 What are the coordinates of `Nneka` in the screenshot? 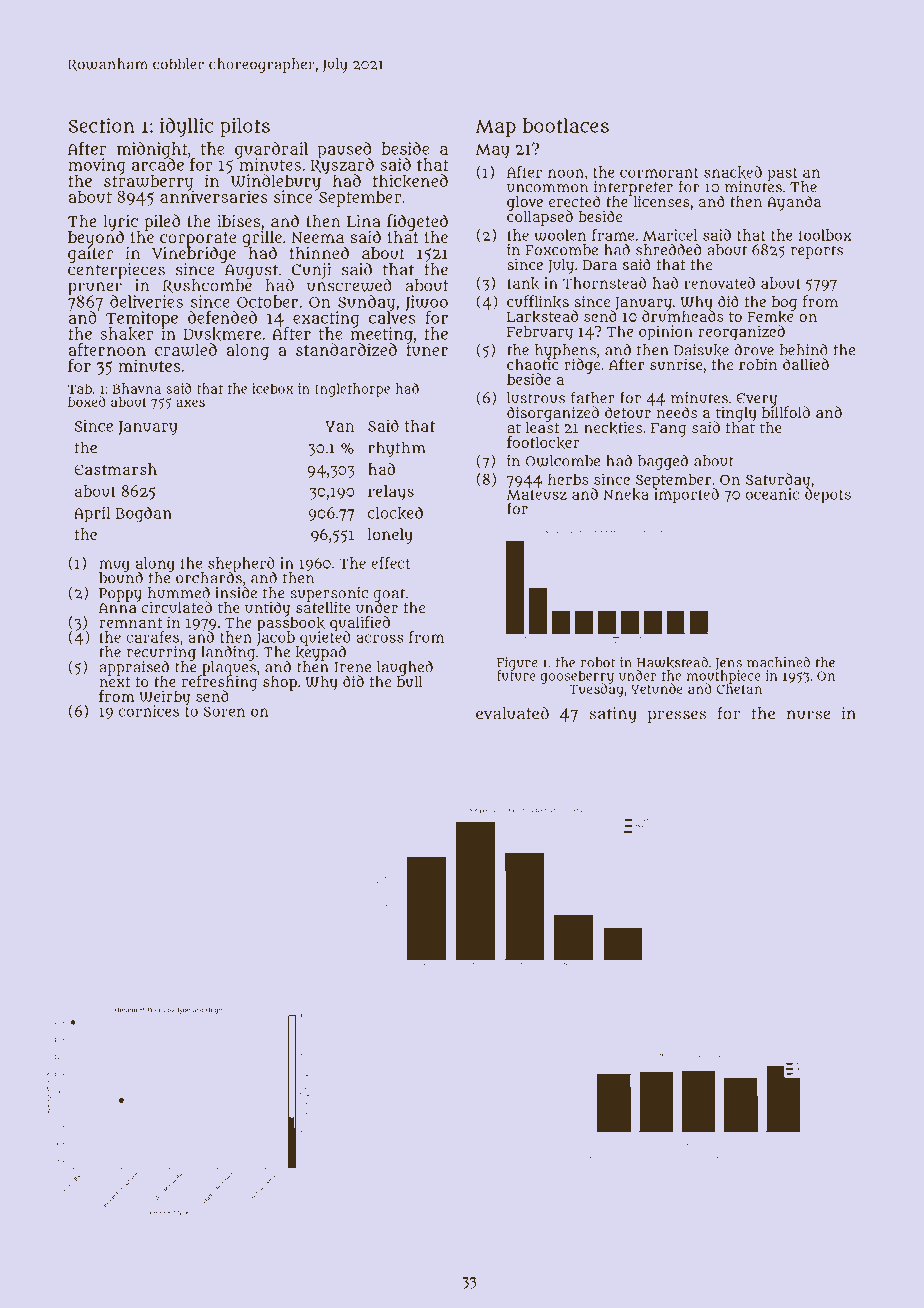 It's located at (626, 494).
